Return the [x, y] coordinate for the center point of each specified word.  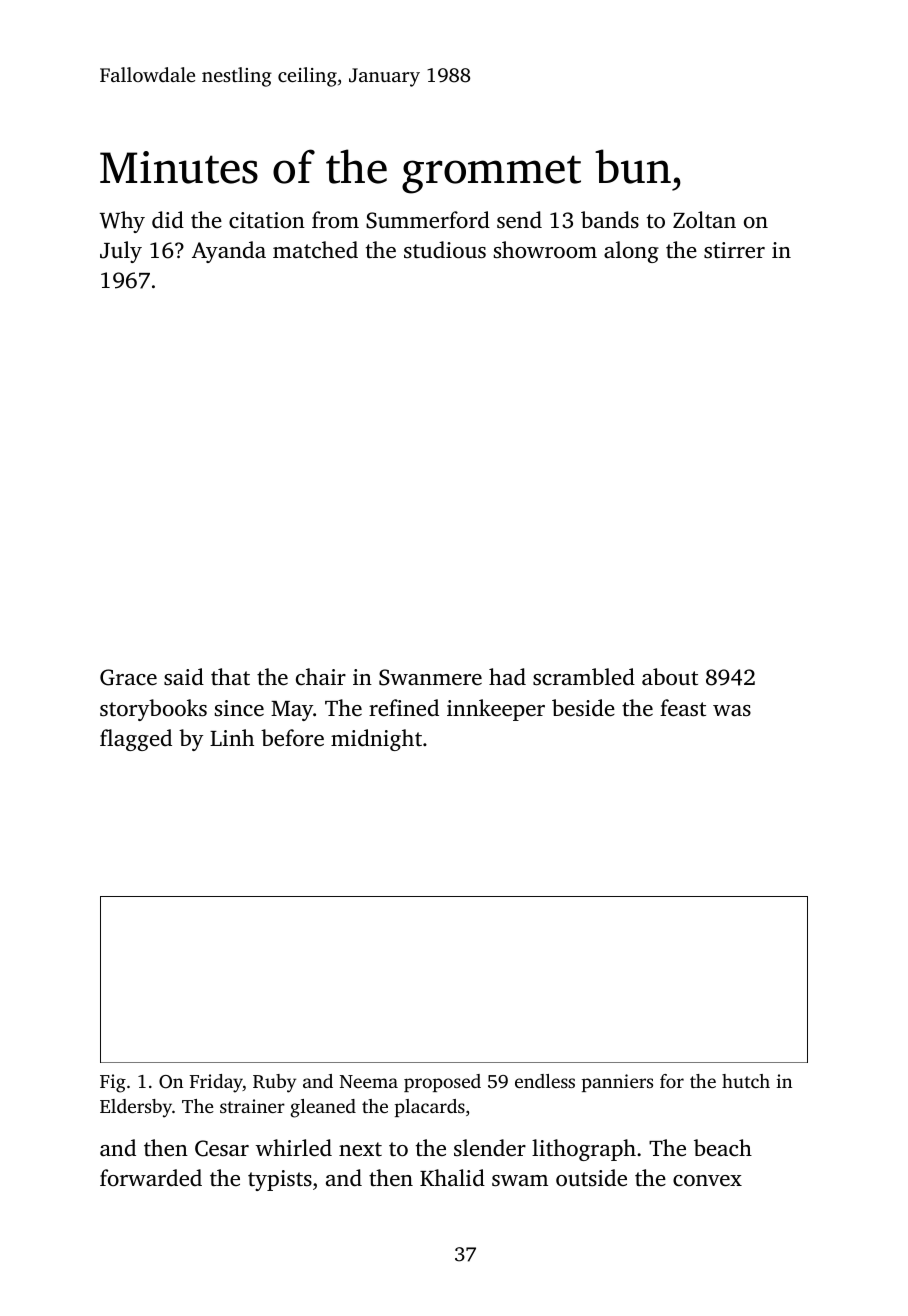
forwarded [151, 1177]
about [670, 677]
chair [321, 676]
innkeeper [496, 710]
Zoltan [704, 220]
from [335, 219]
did [168, 220]
